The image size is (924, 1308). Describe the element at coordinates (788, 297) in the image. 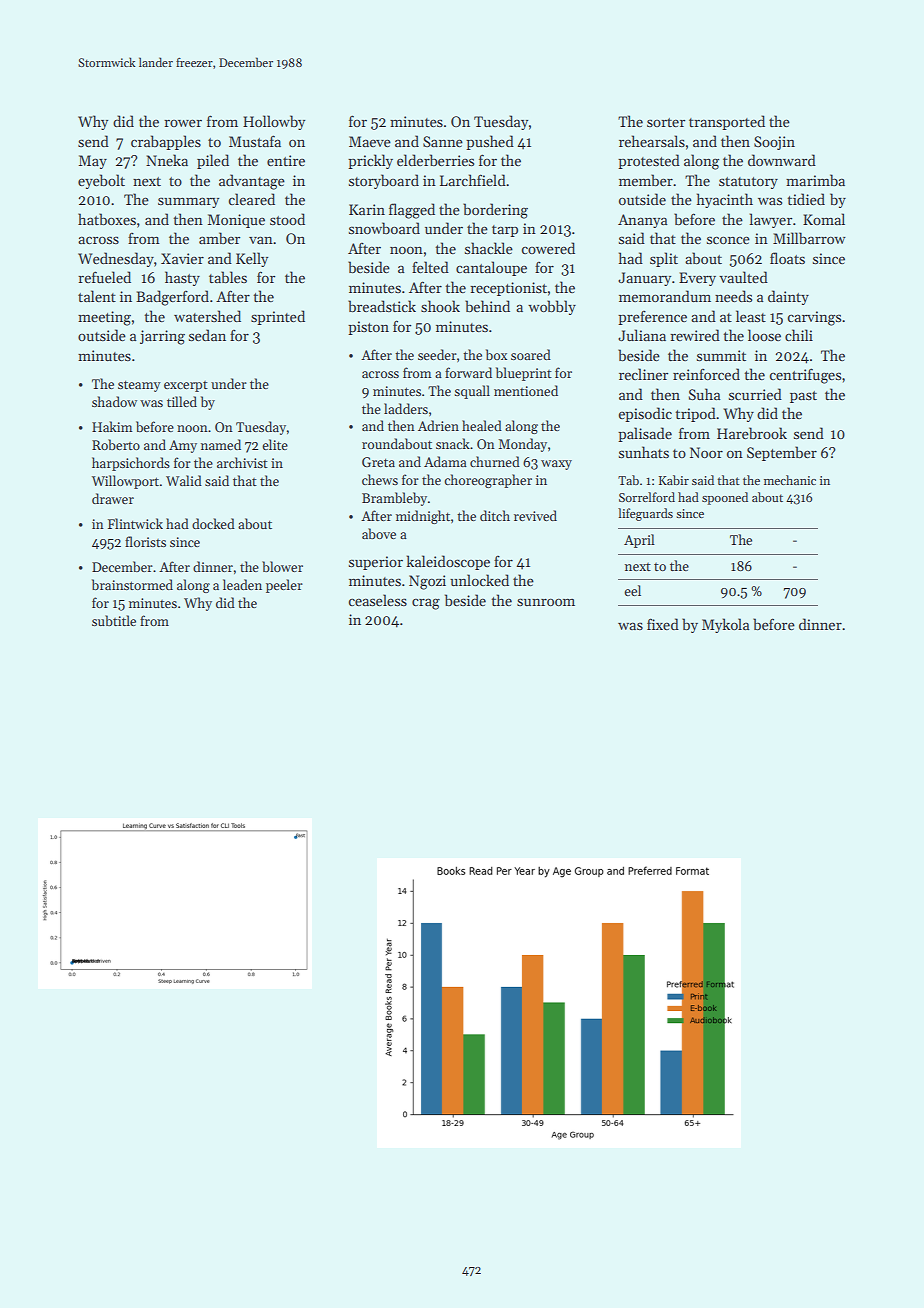

I see `dainty` at that location.
